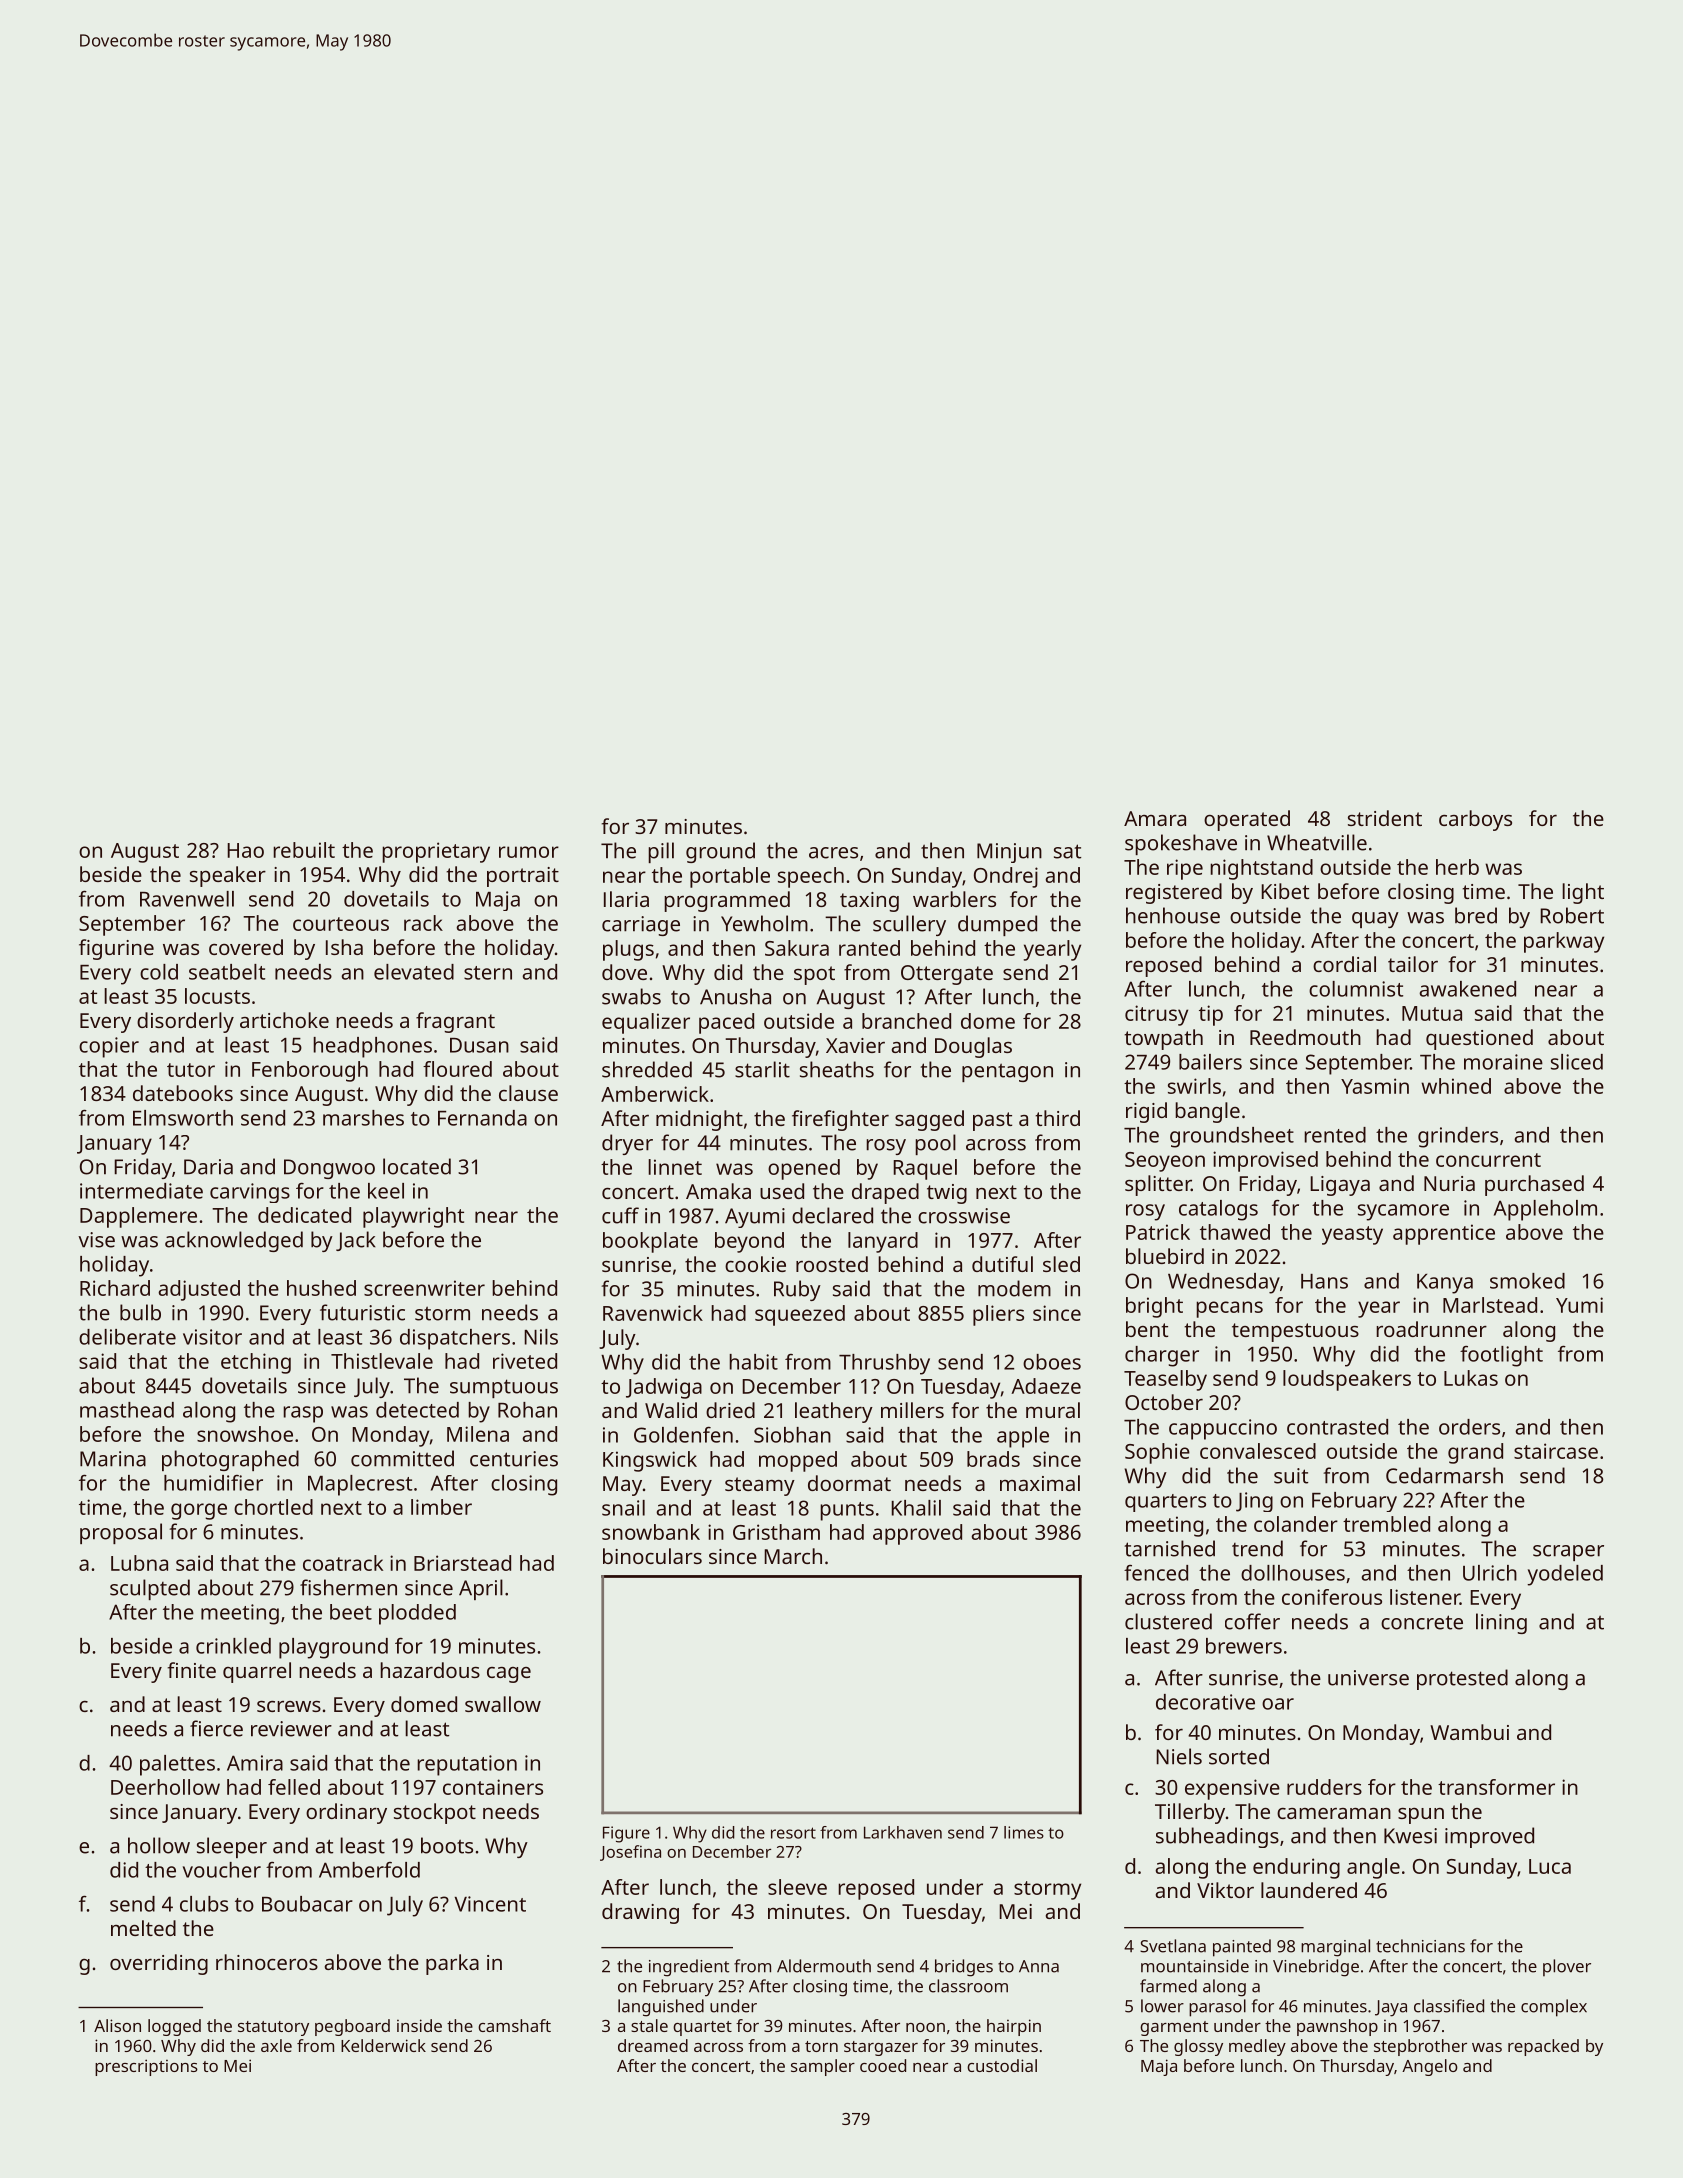  Describe the element at coordinates (204, 1904) in the image. I see `clubs` at that location.
